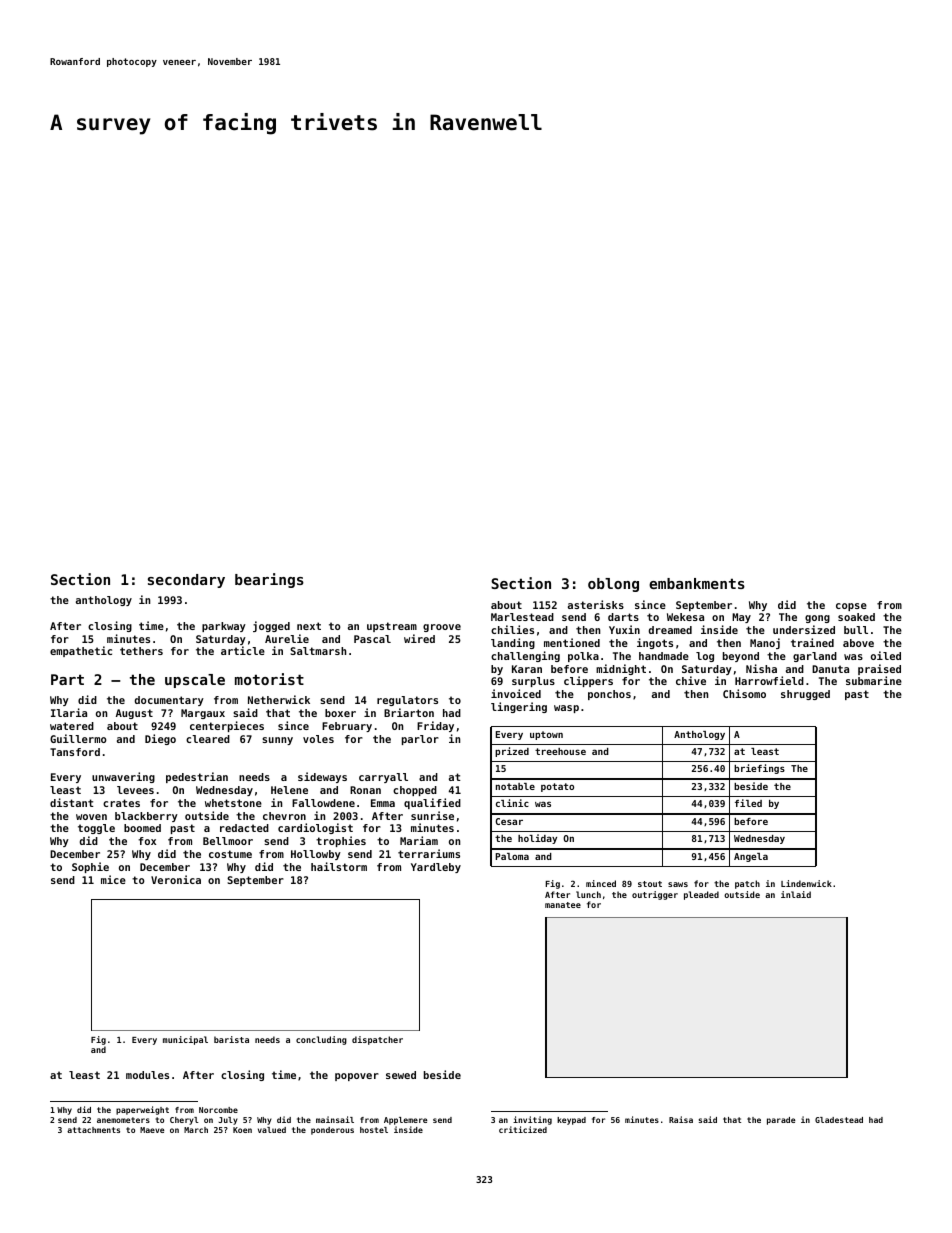 Image resolution: width=952 pixels, height=1233 pixels. What do you see at coordinates (186, 581) in the screenshot?
I see `secondary` at bounding box center [186, 581].
